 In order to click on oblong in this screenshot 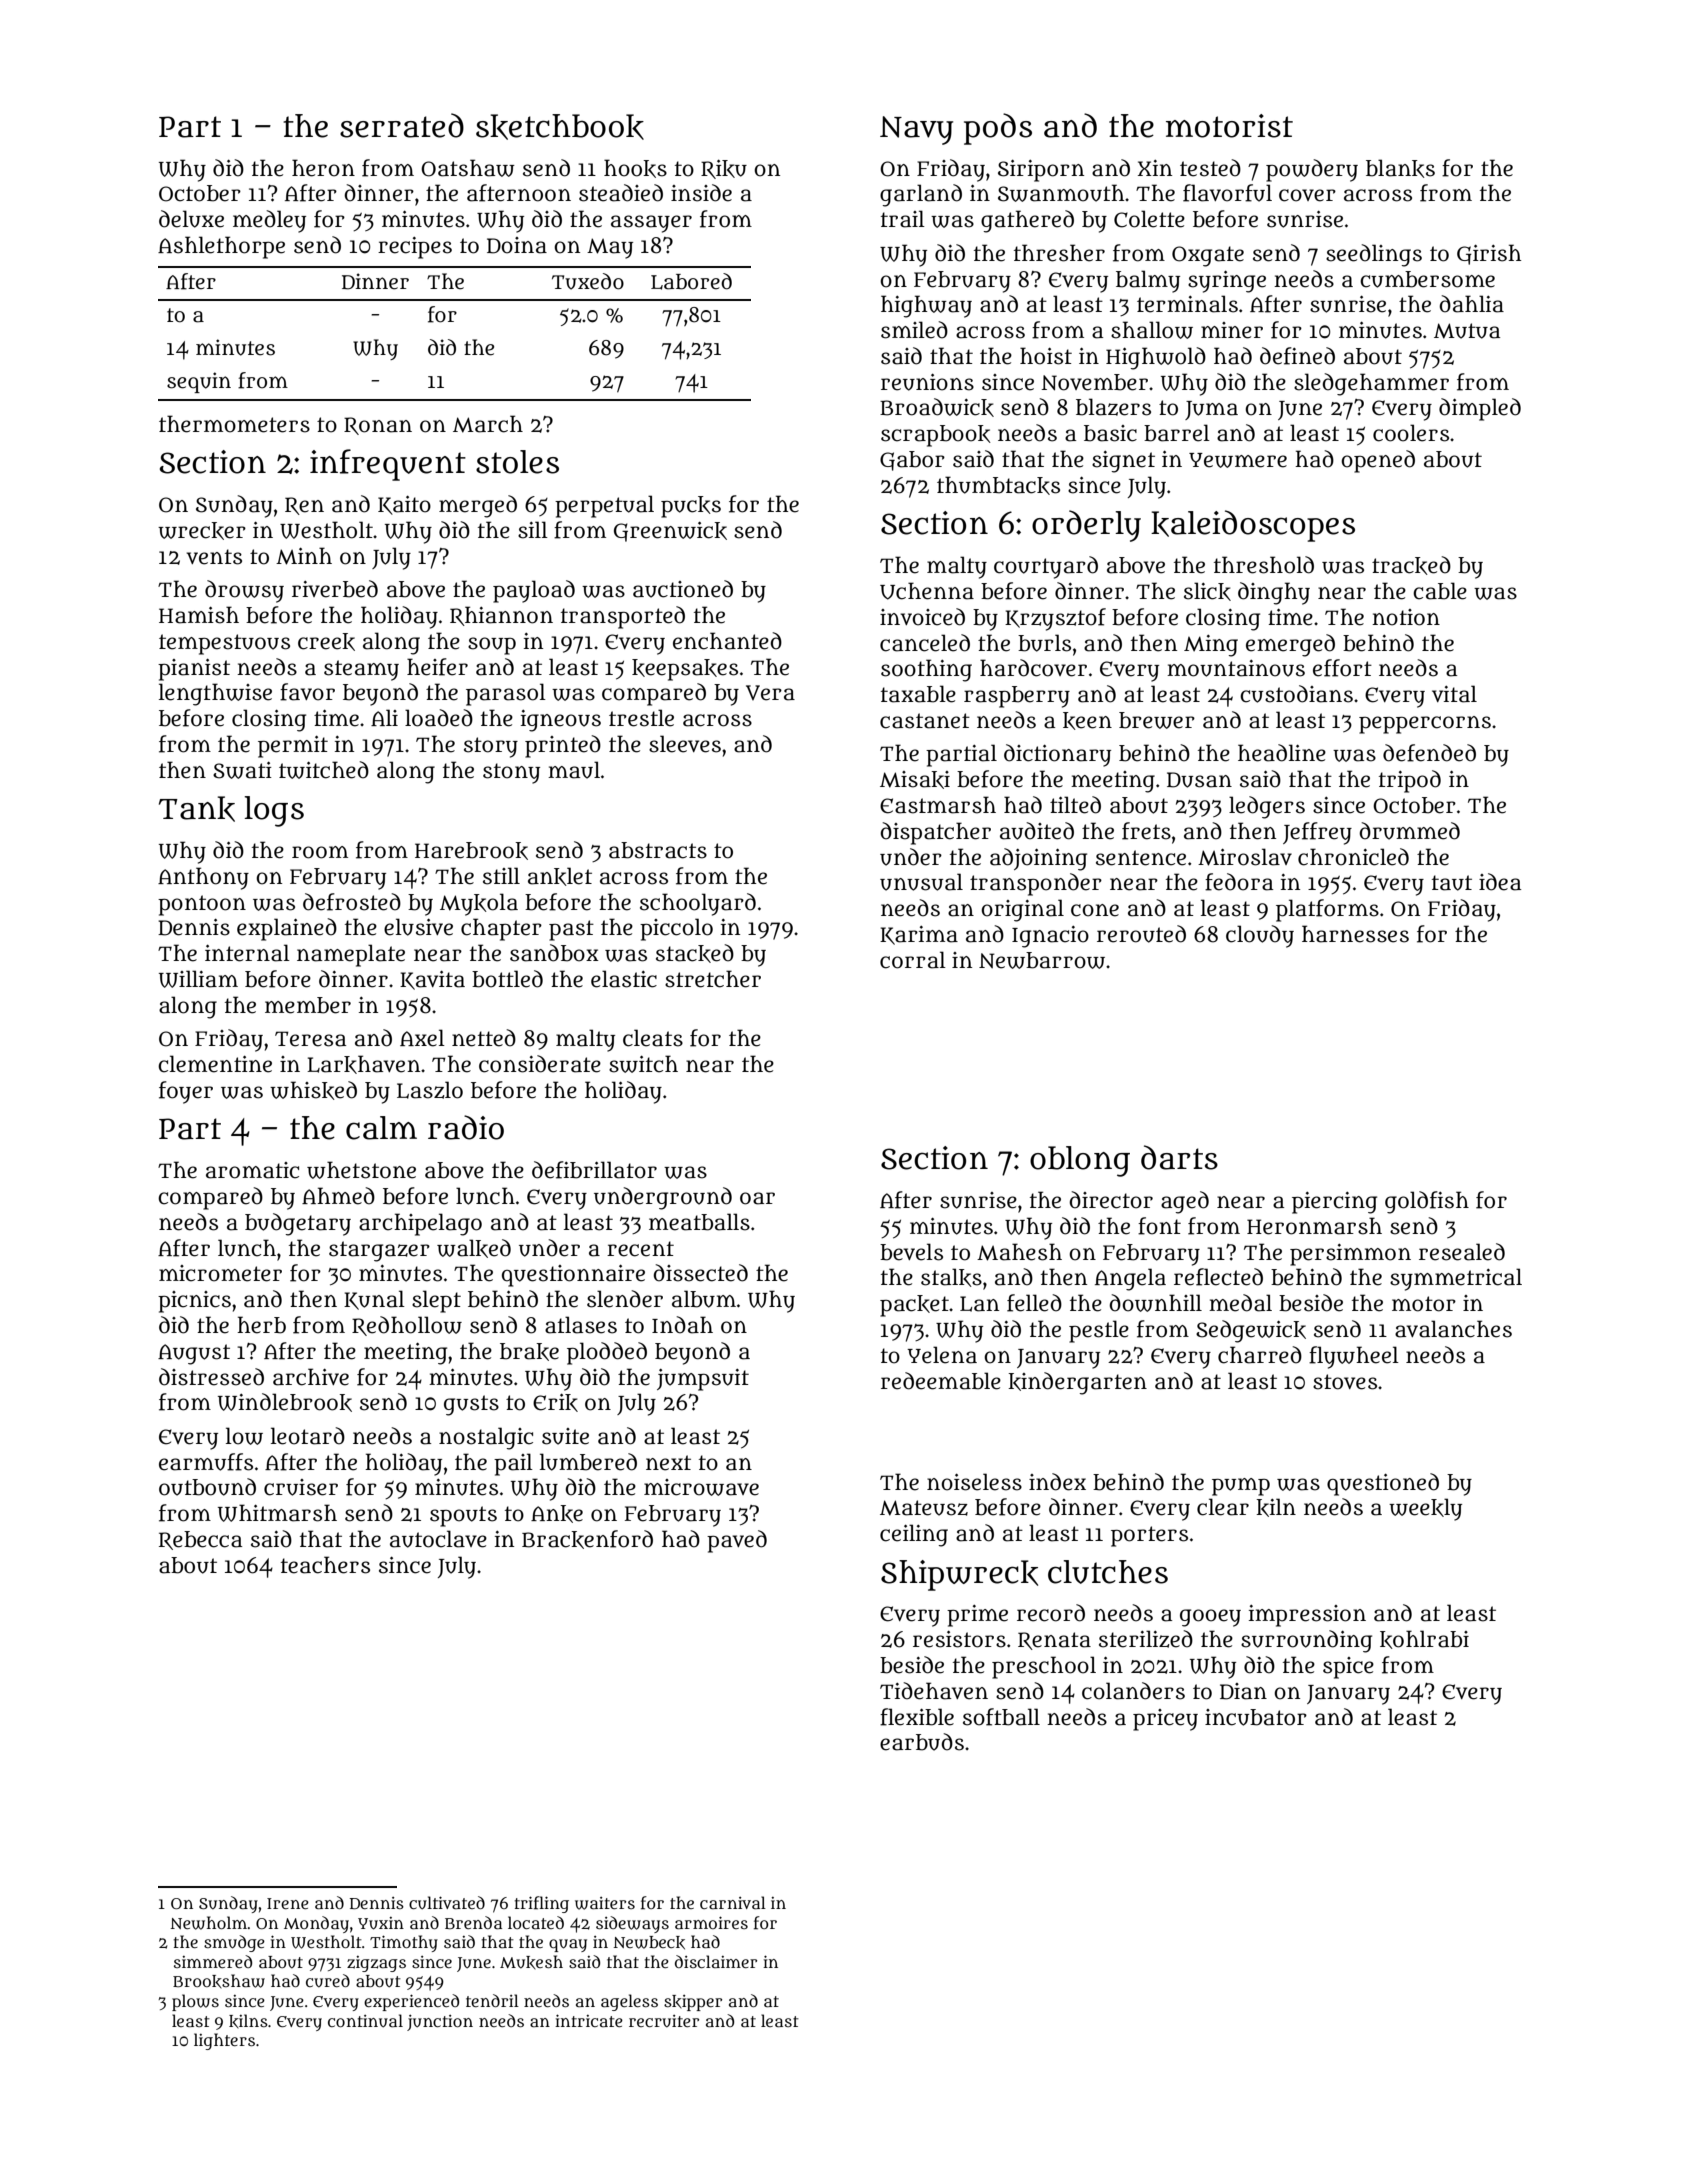, I will do `click(1080, 1161)`.
